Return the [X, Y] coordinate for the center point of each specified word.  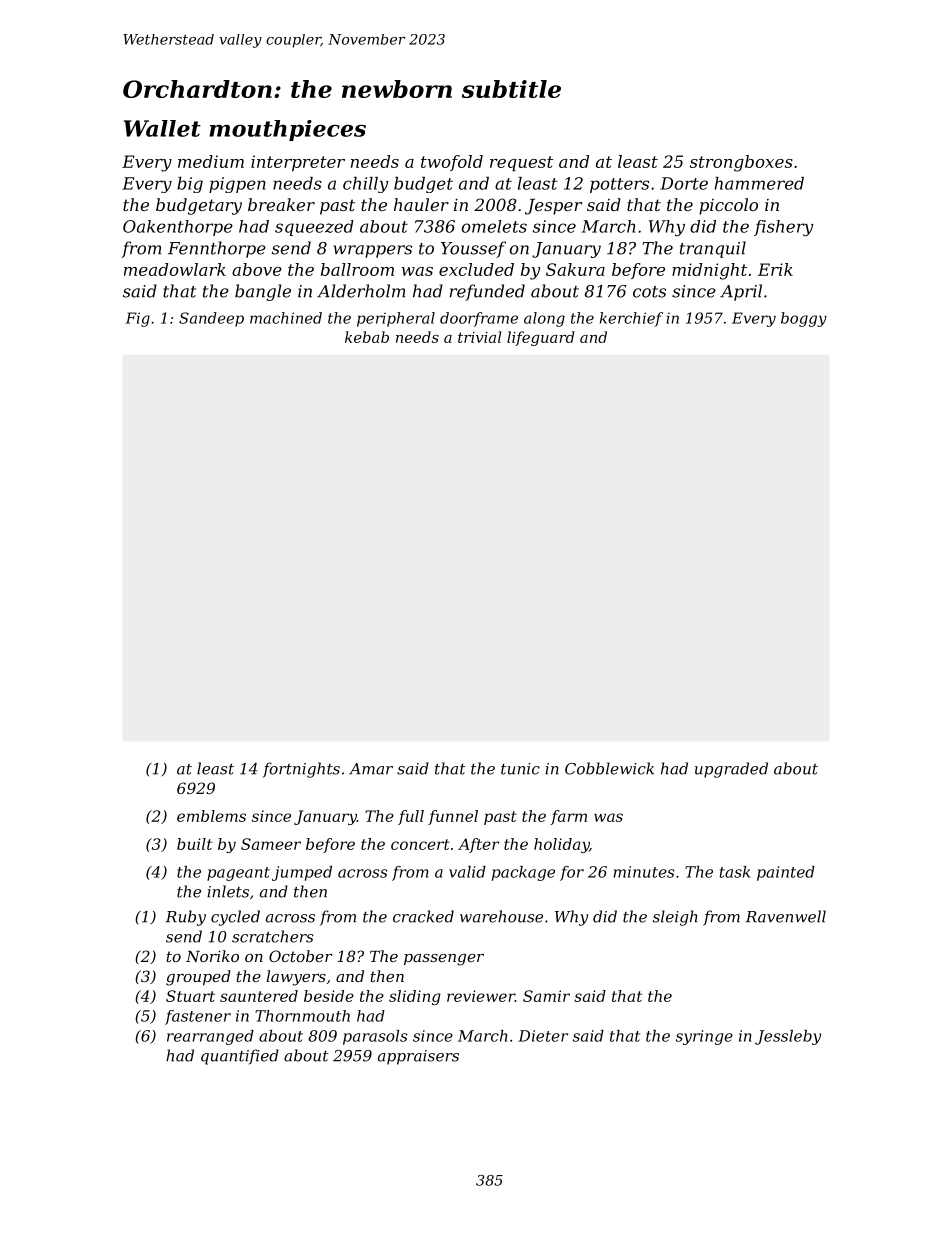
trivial [479, 337]
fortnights [301, 770]
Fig [138, 319]
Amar [371, 769]
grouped [198, 978]
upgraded [731, 770]
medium [211, 161]
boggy [804, 319]
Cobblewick [609, 768]
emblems [211, 816]
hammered [759, 183]
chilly [365, 185]
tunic [520, 769]
